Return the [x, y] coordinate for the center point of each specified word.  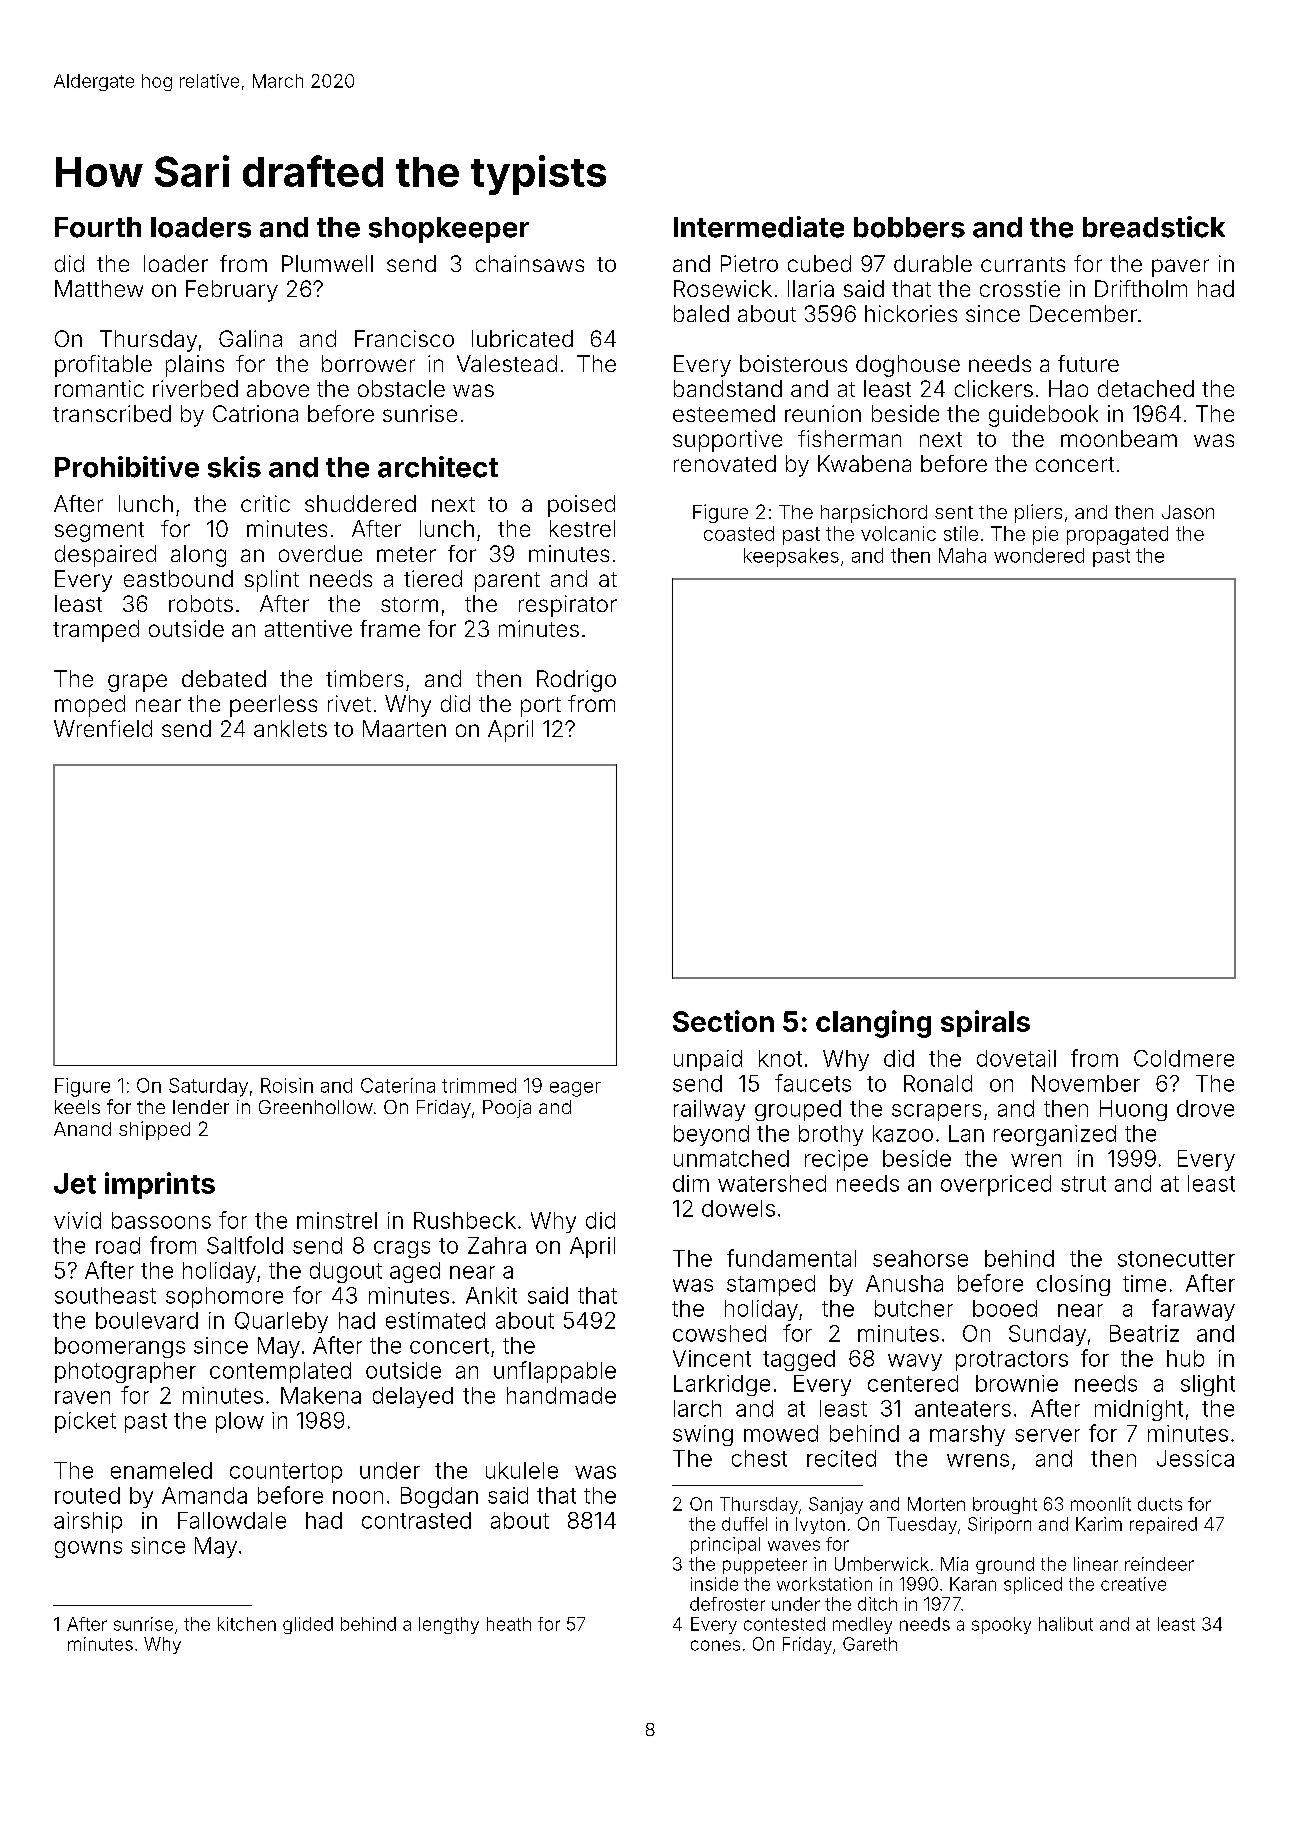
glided [308, 1625]
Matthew [99, 288]
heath [509, 1624]
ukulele [522, 1470]
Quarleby [281, 1322]
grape [137, 683]
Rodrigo [576, 681]
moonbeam [1119, 438]
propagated [1117, 535]
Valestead [507, 363]
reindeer [1159, 1564]
